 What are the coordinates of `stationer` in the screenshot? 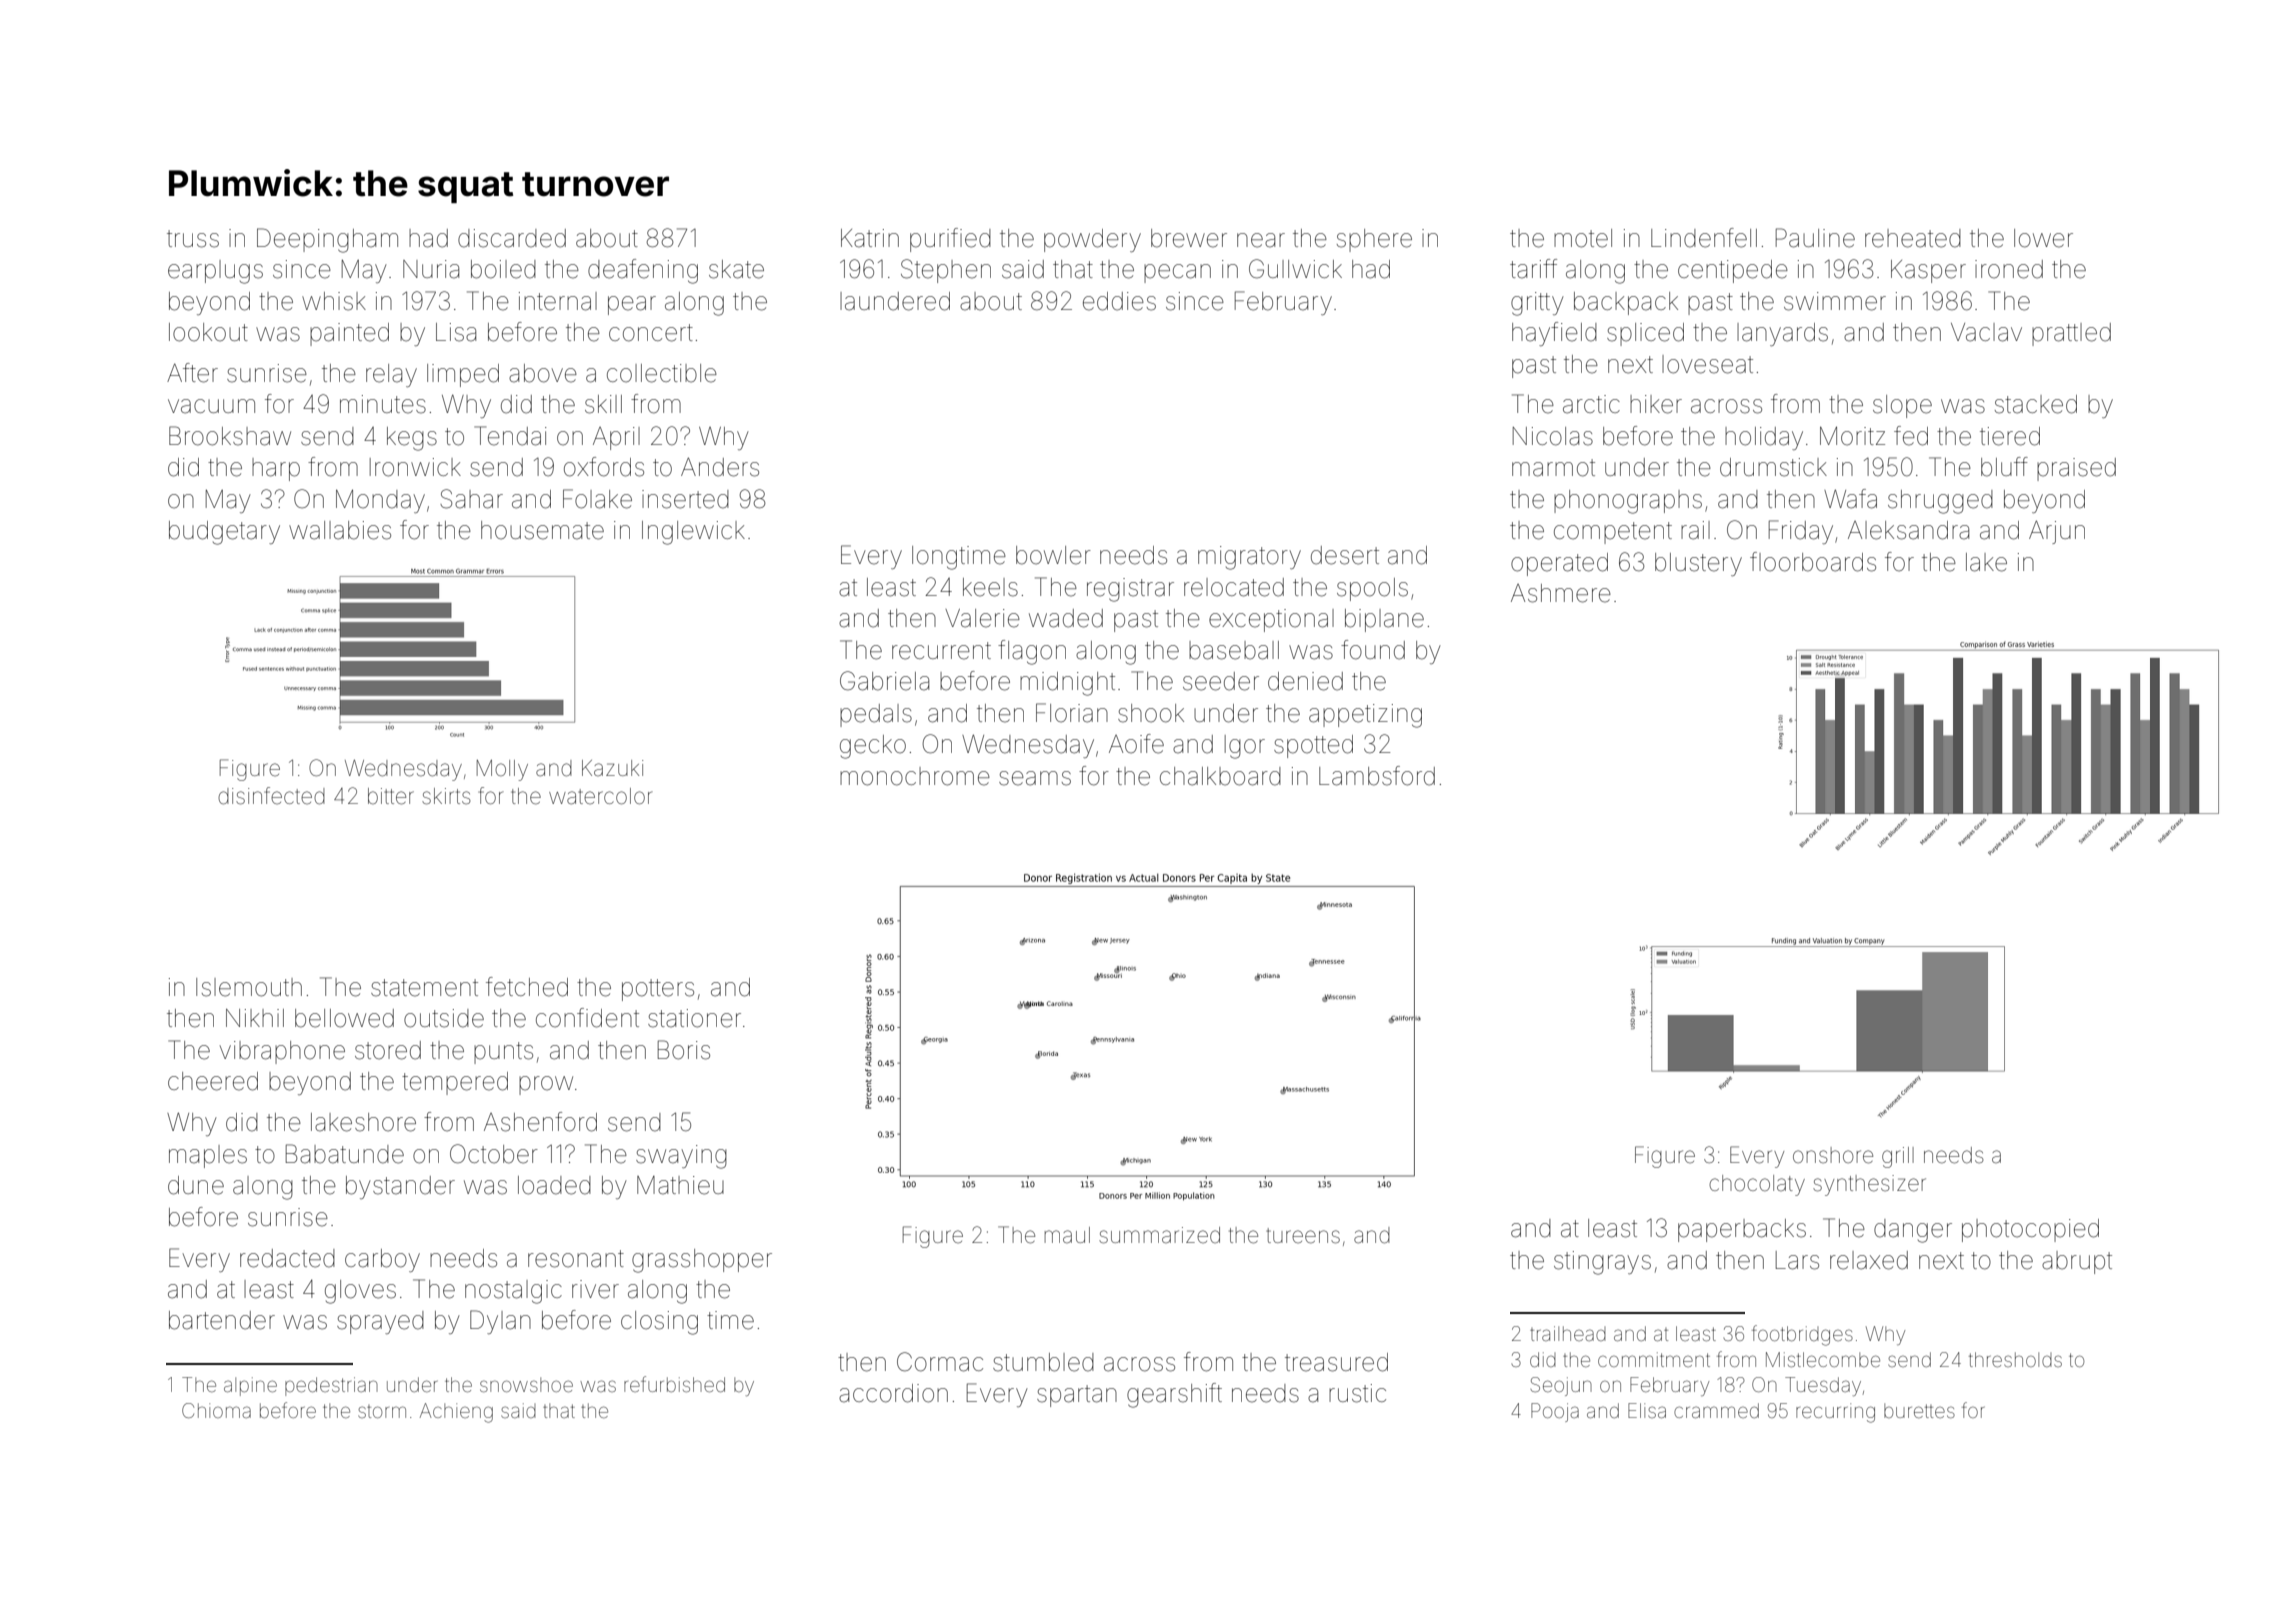 It's located at (694, 1018).
